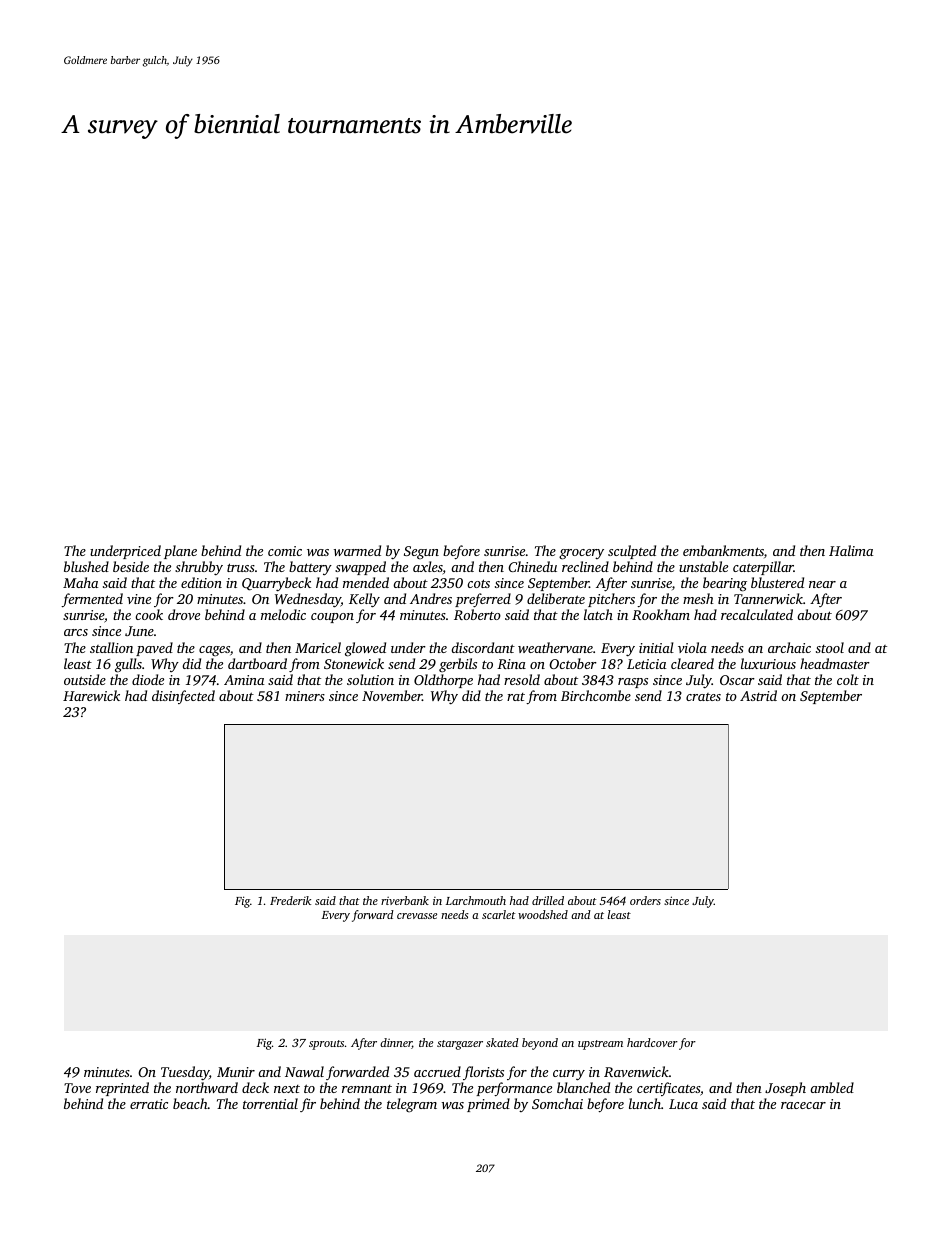 The width and height of the screenshot is (952, 1233). I want to click on Tuesday, so click(185, 1073).
